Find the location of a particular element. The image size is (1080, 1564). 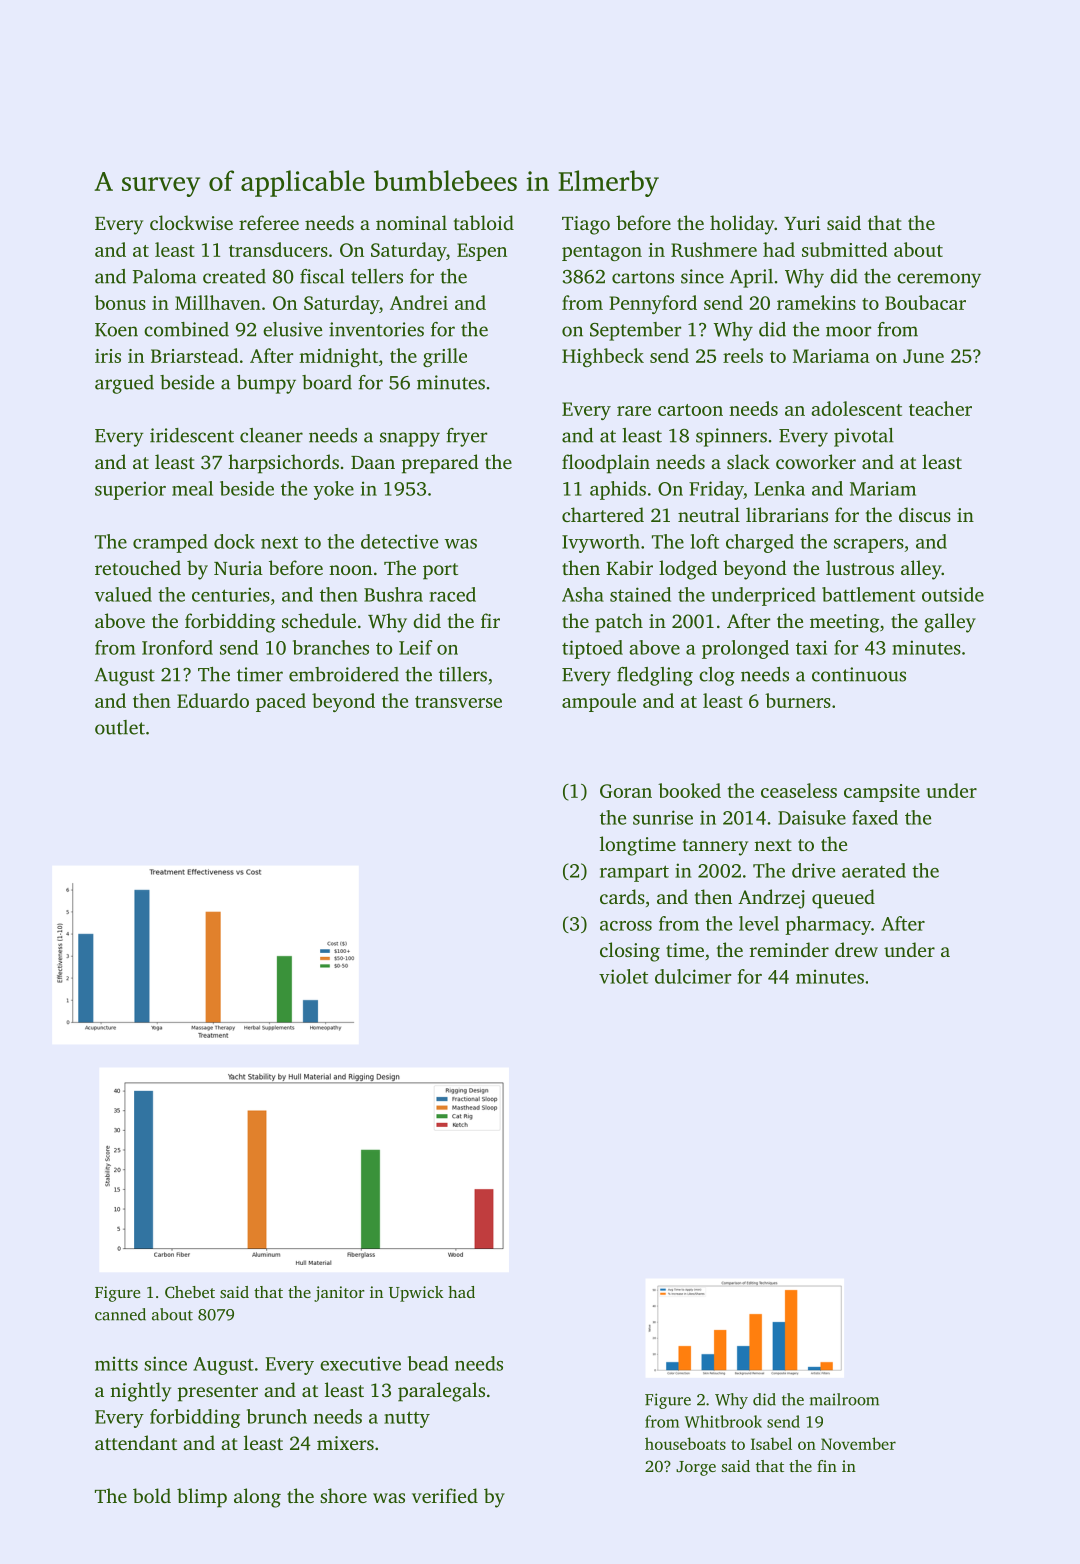

closing is located at coordinates (630, 952).
